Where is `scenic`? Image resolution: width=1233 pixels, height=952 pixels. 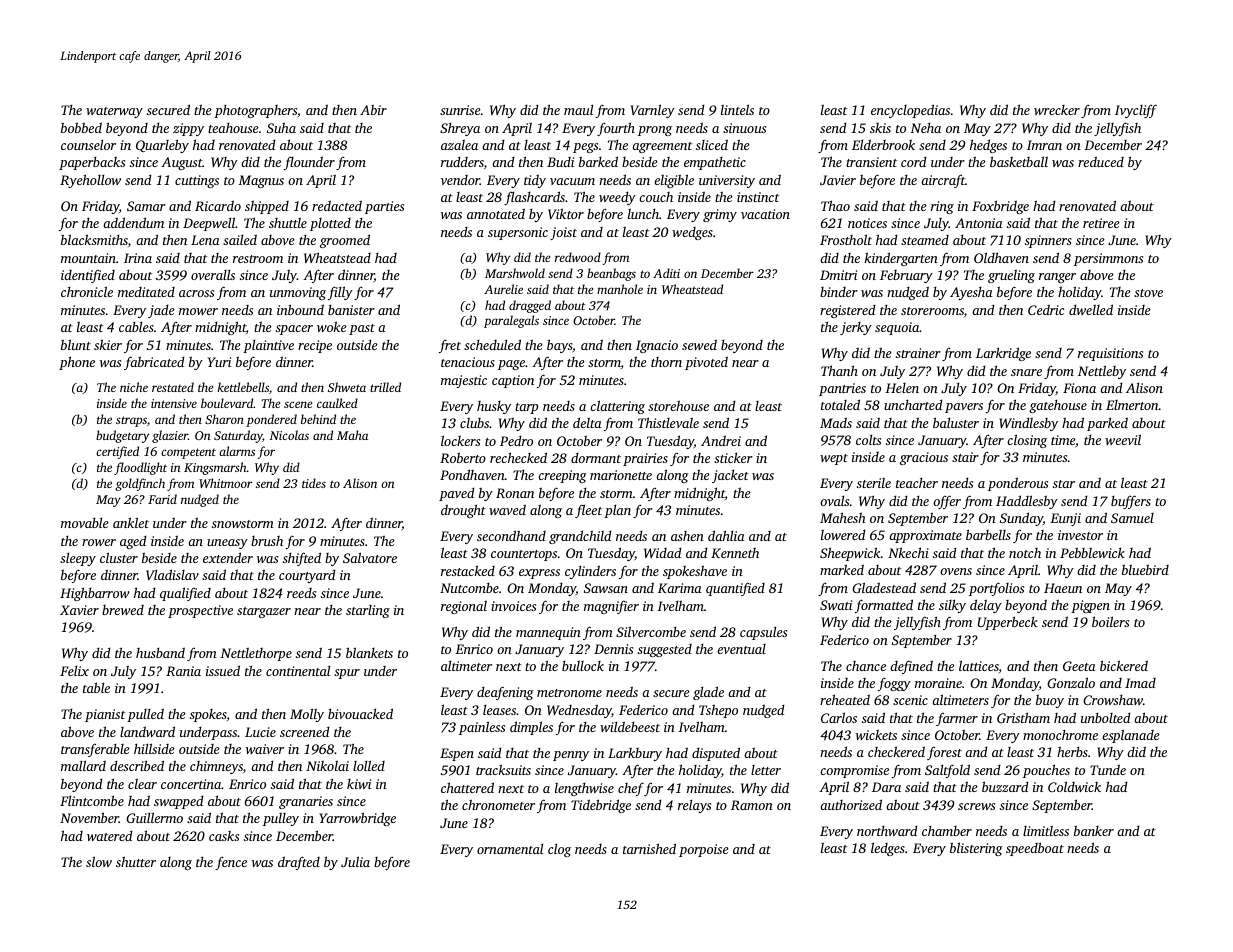 scenic is located at coordinates (910, 700).
